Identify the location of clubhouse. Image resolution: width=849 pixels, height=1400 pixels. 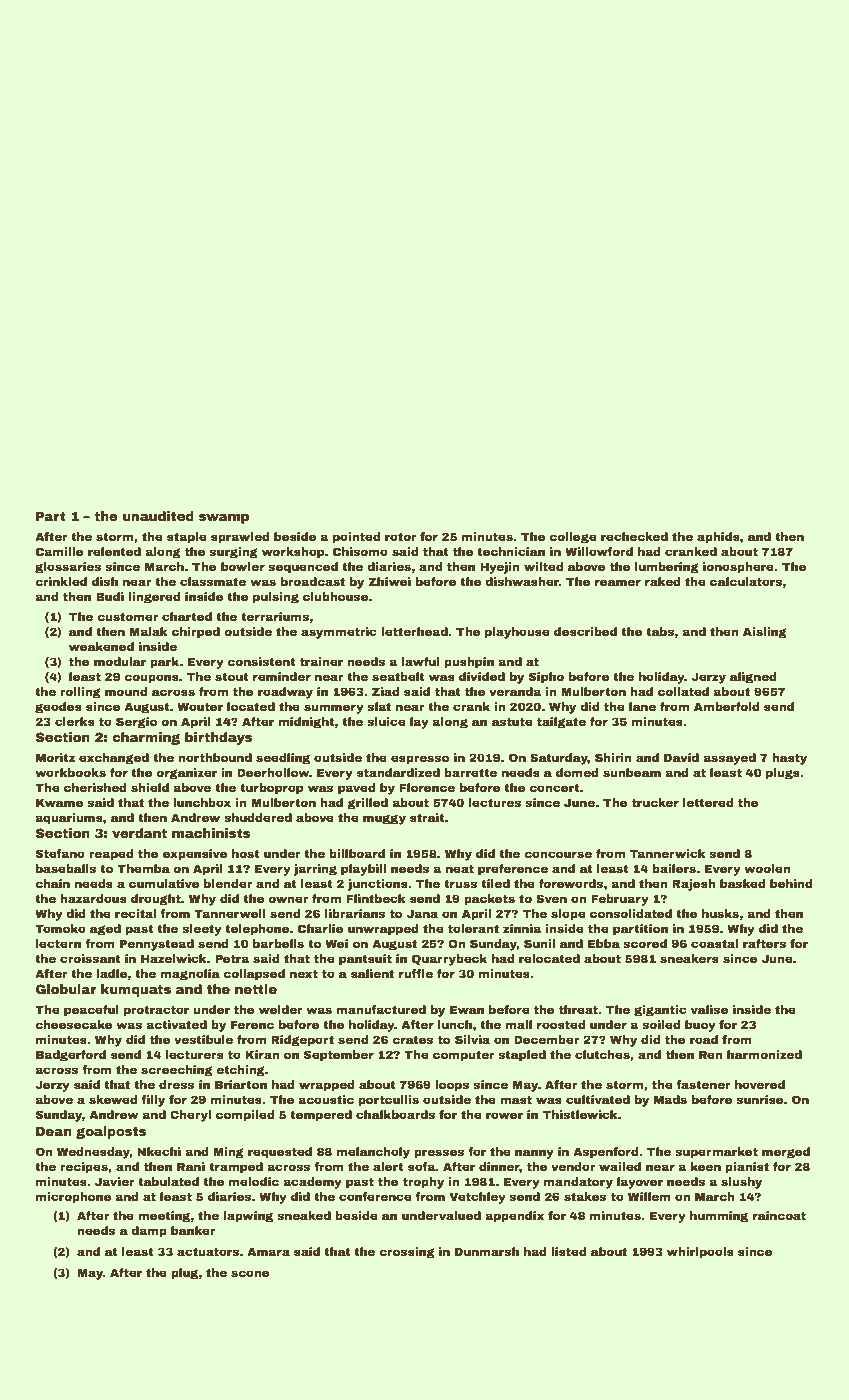
(335, 596).
